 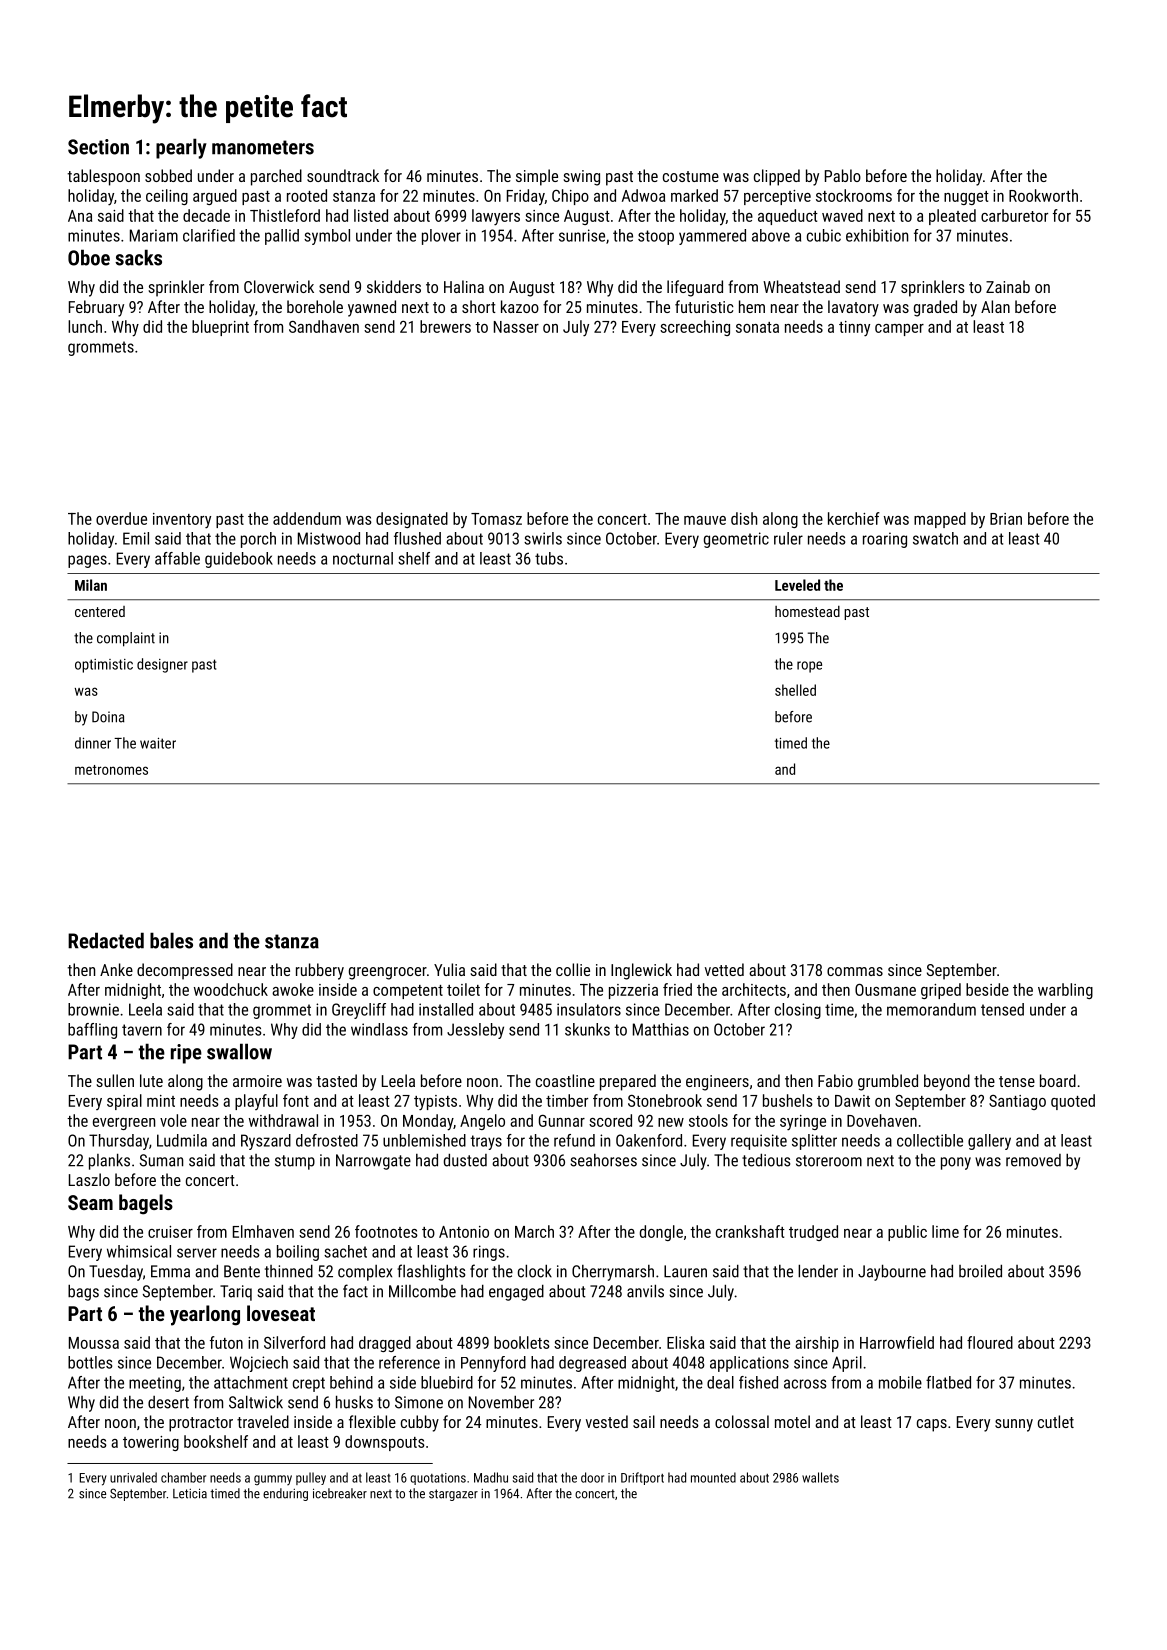 I want to click on screeching, so click(x=695, y=328).
